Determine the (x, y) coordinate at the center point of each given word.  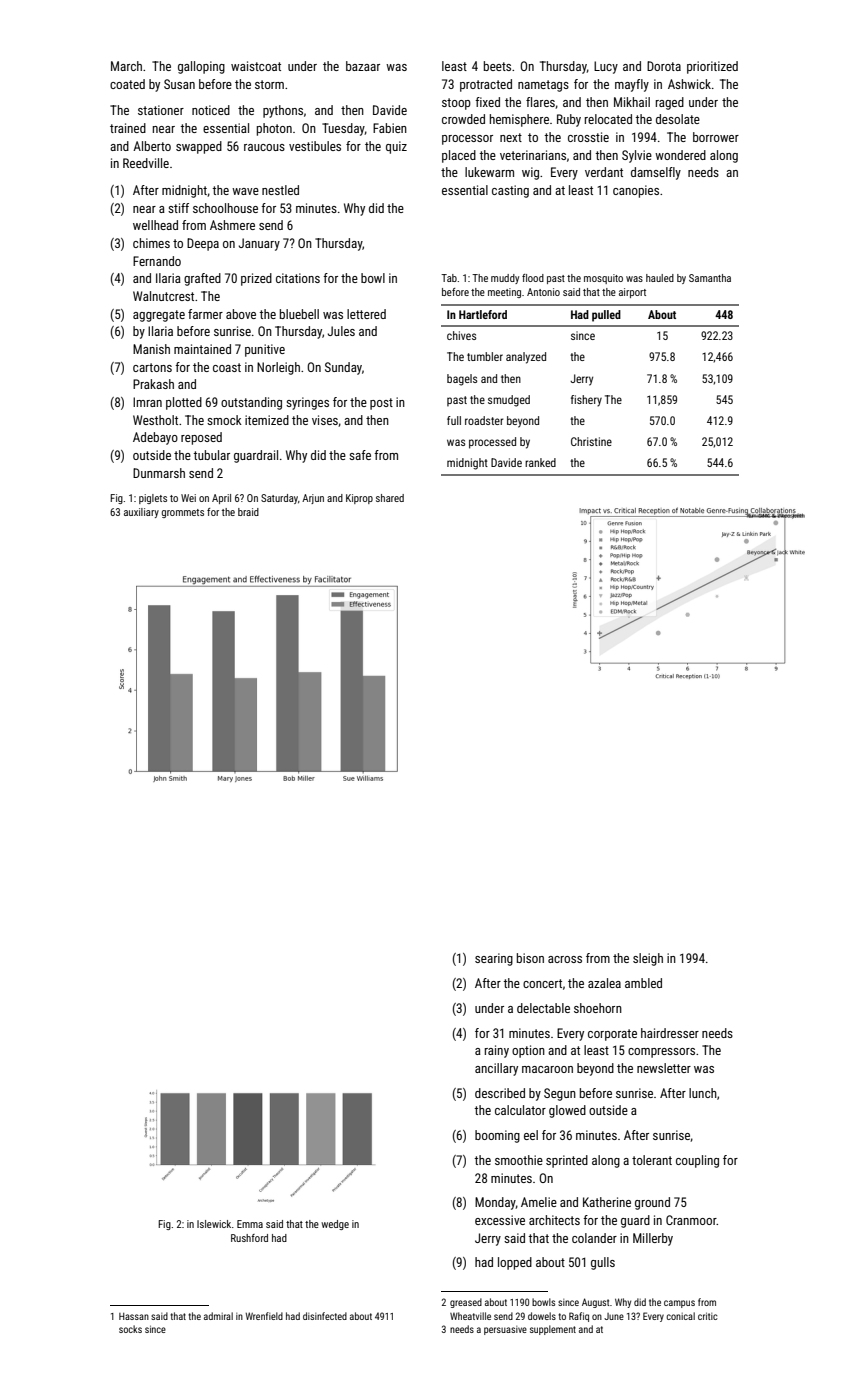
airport (632, 293)
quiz (396, 147)
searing (494, 959)
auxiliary (141, 513)
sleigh (648, 959)
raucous (264, 147)
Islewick (214, 1224)
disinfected (325, 1316)
